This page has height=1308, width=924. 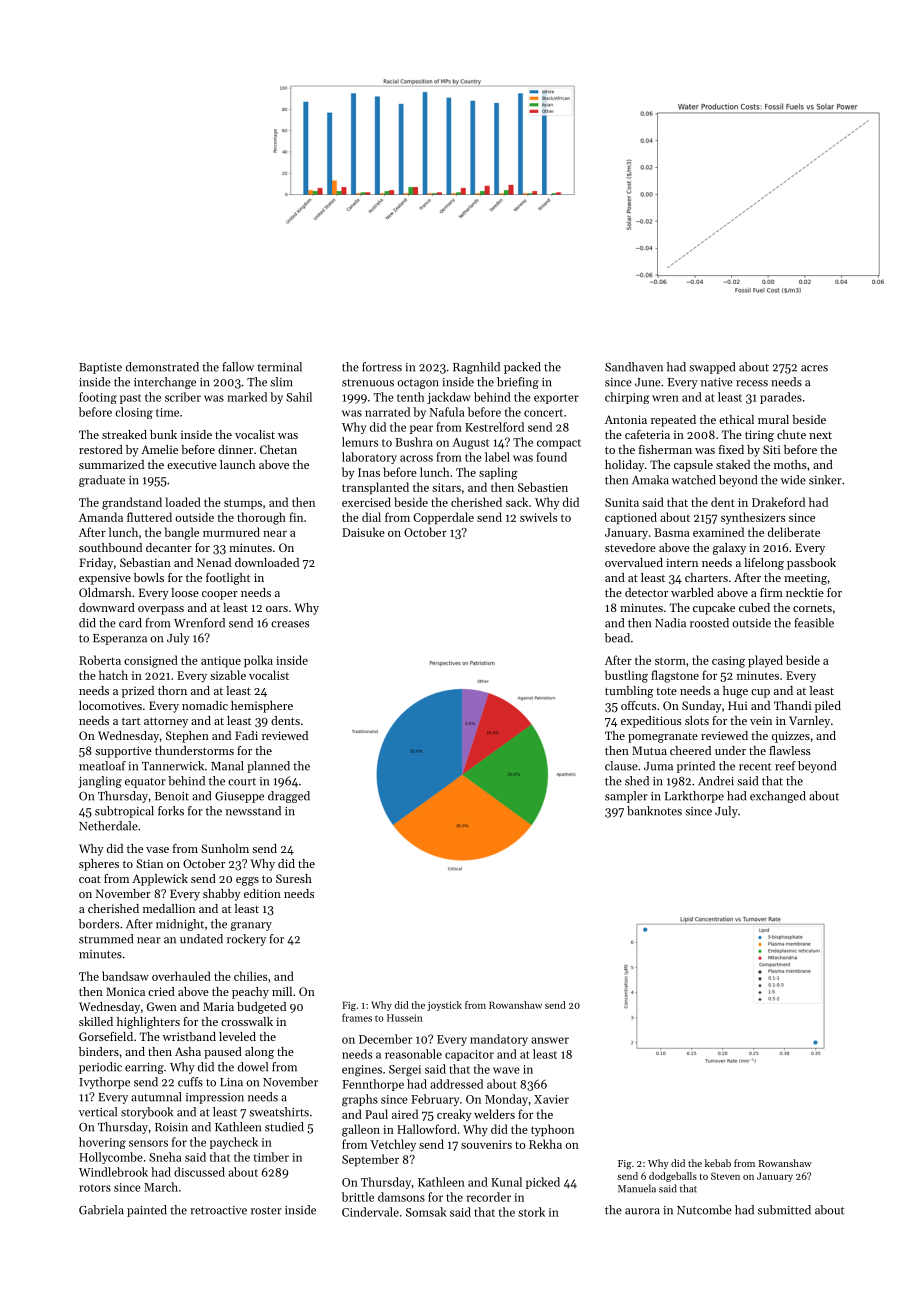 What do you see at coordinates (531, 1212) in the page?
I see `stork` at bounding box center [531, 1212].
